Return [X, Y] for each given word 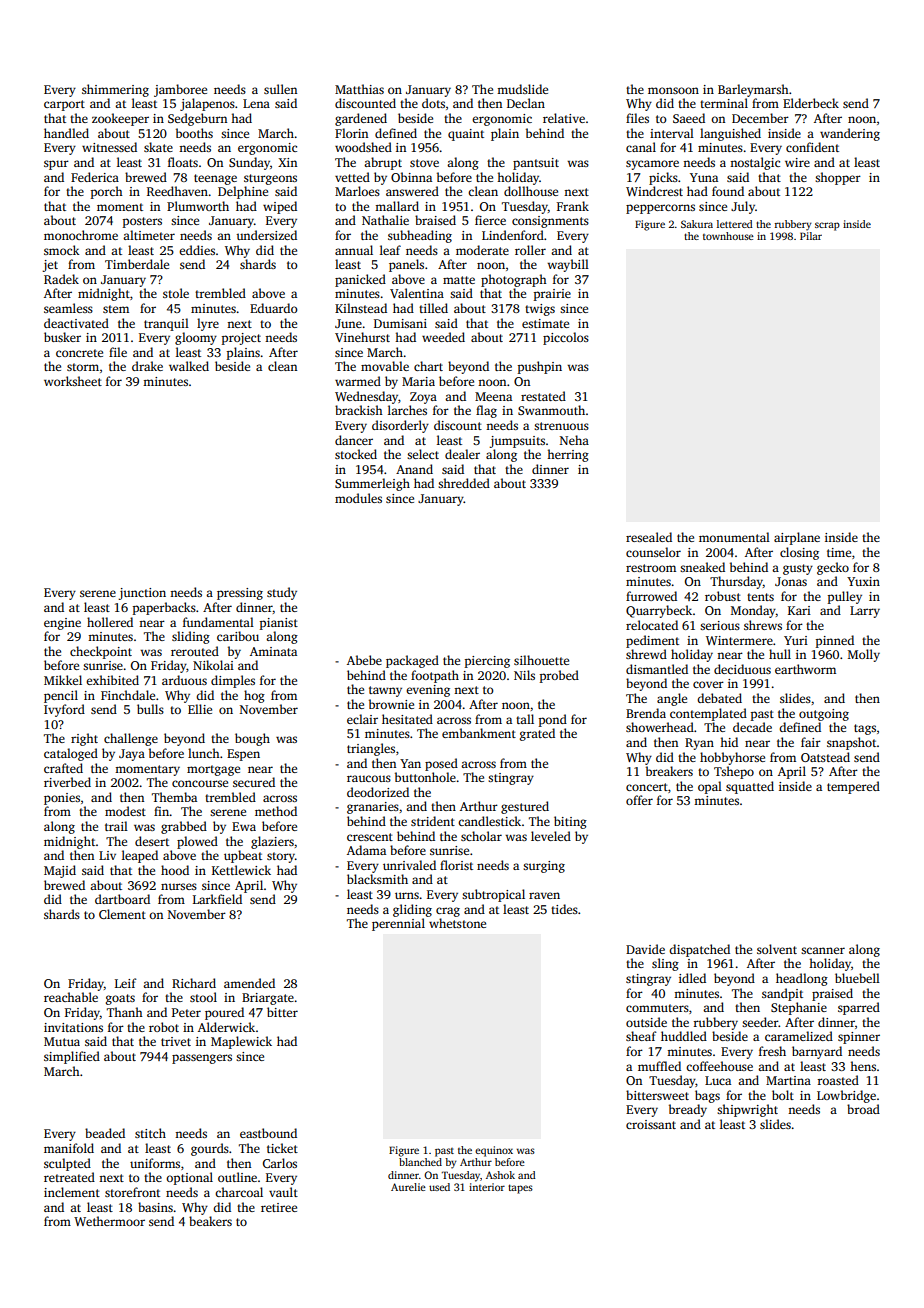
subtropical [493, 895]
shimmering [115, 90]
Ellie [200, 709]
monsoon [673, 90]
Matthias [359, 89]
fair [811, 742]
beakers [210, 1221]
